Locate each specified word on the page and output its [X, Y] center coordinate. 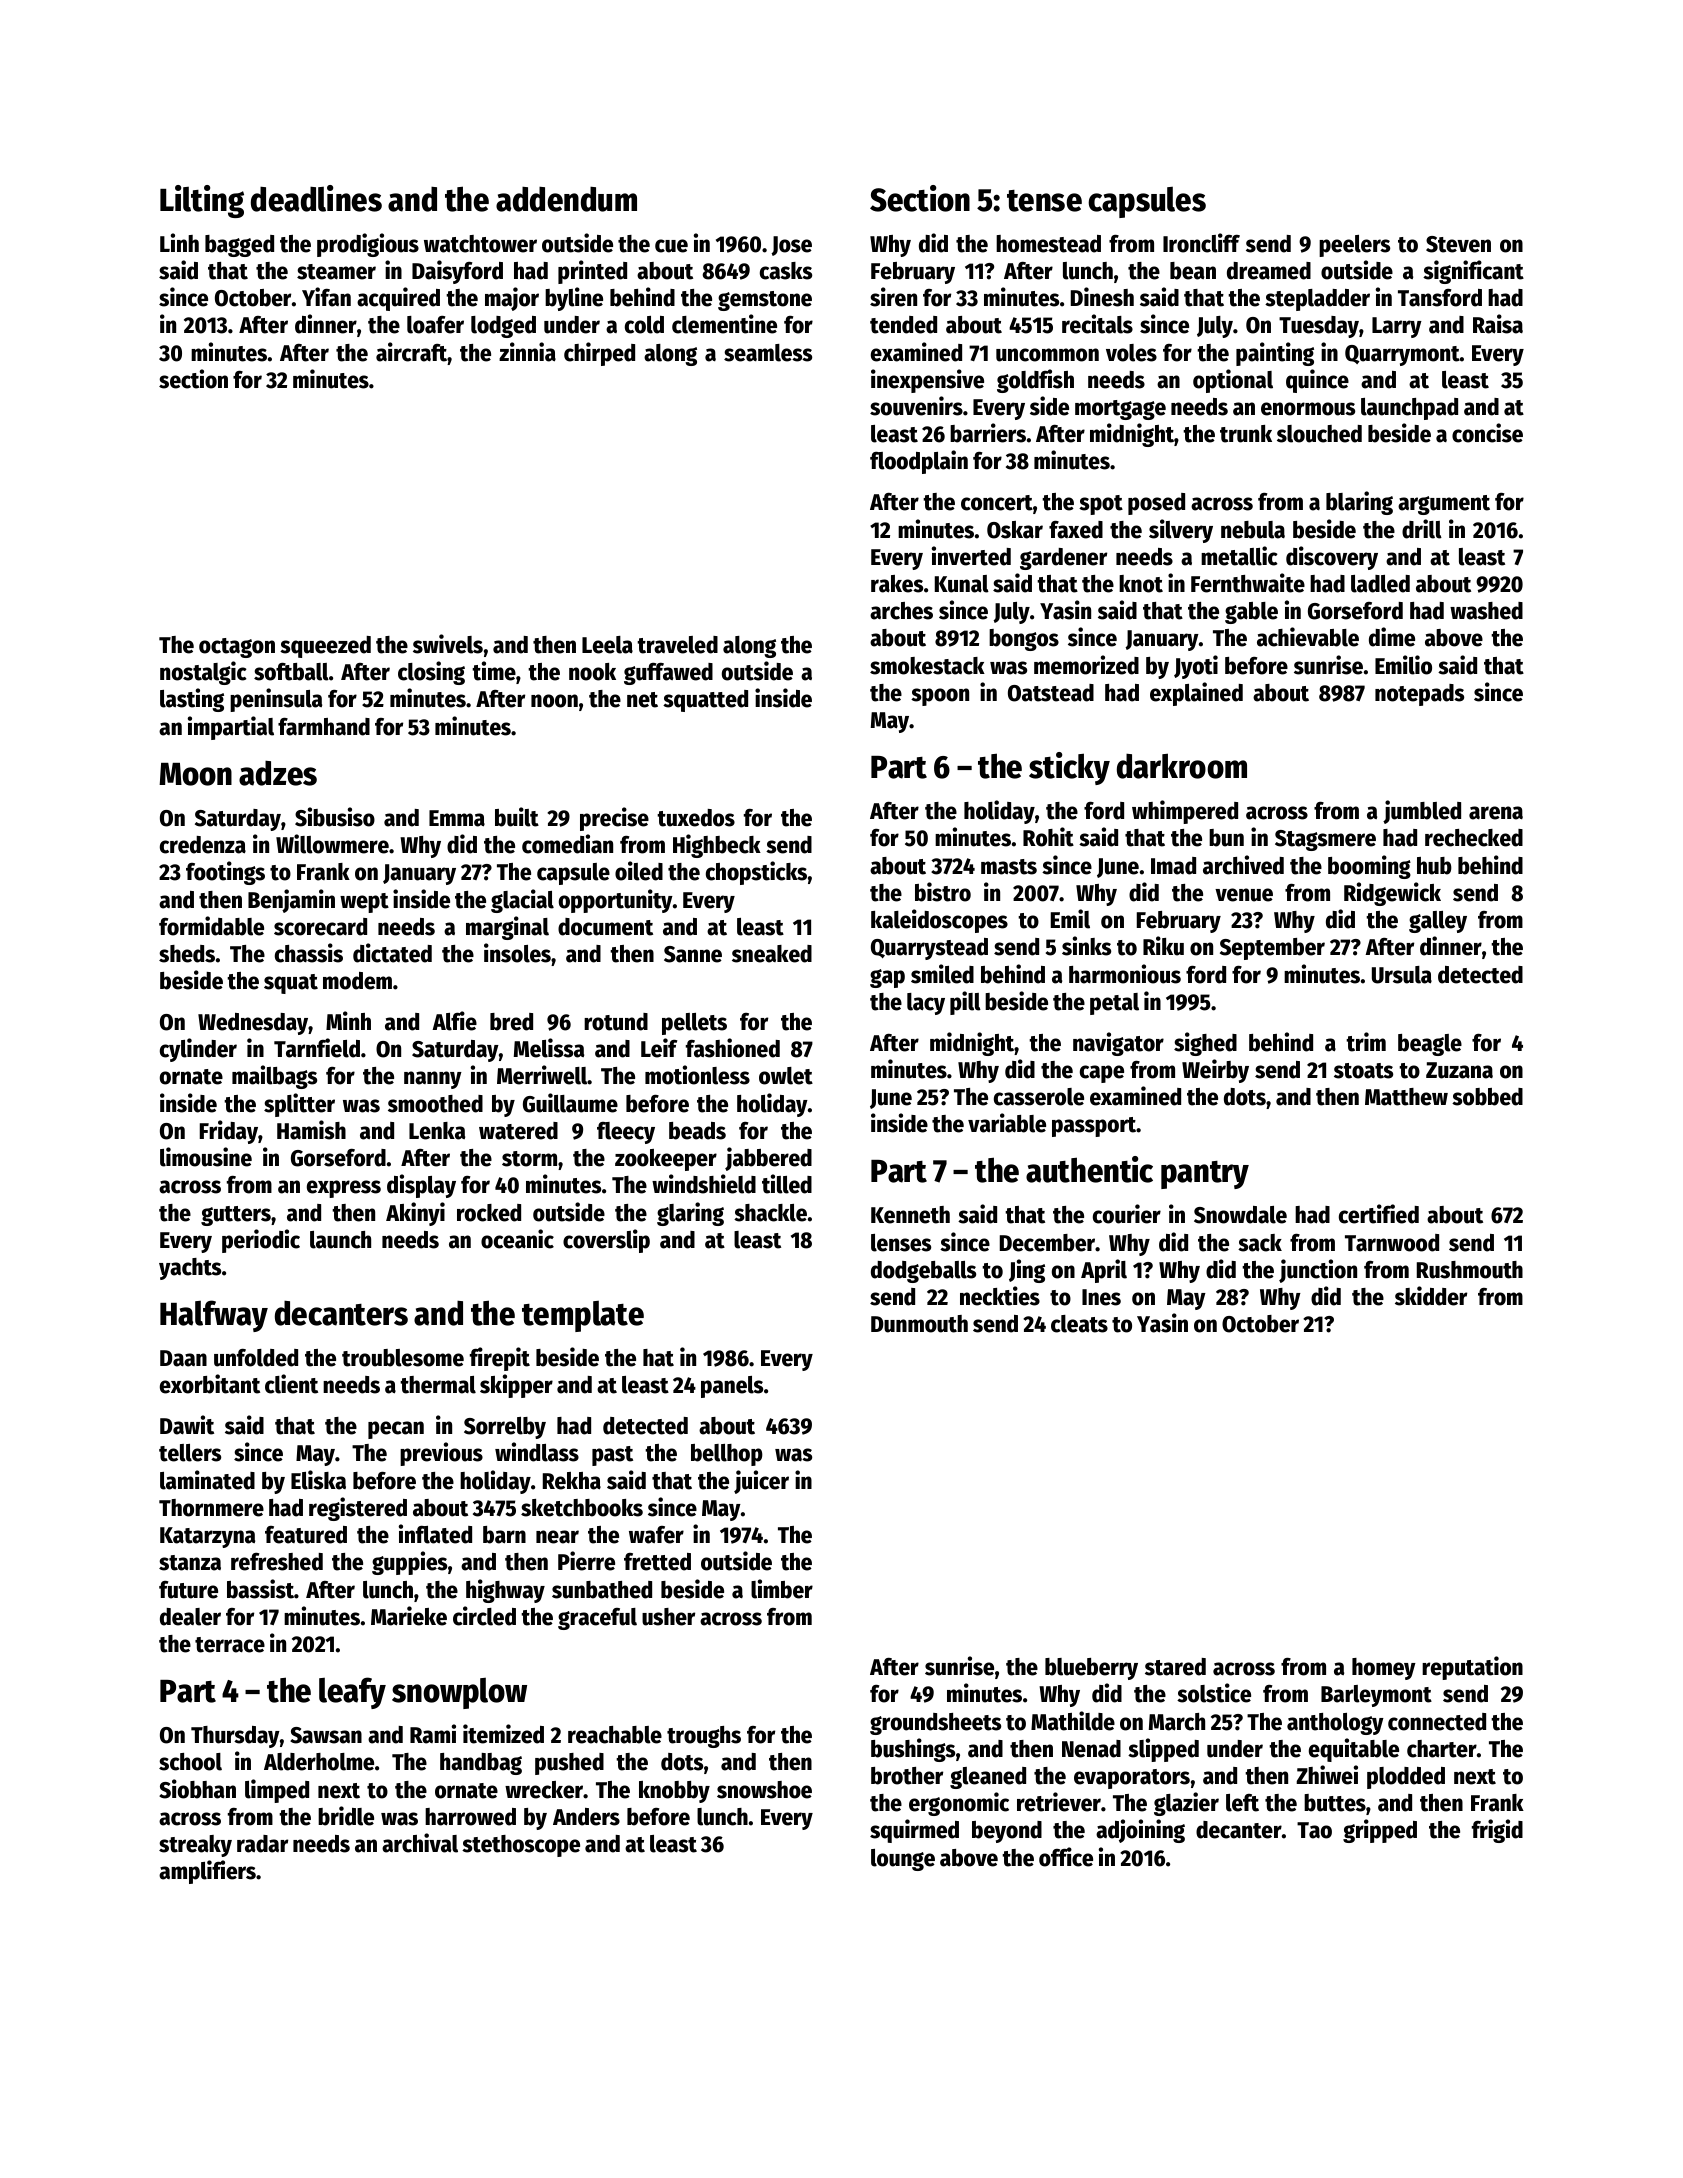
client [291, 1384]
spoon [940, 697]
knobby [674, 1792]
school [190, 1762]
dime [1392, 637]
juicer [761, 1482]
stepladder [1317, 300]
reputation [1472, 1668]
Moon [195, 774]
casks [786, 271]
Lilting [202, 201]
